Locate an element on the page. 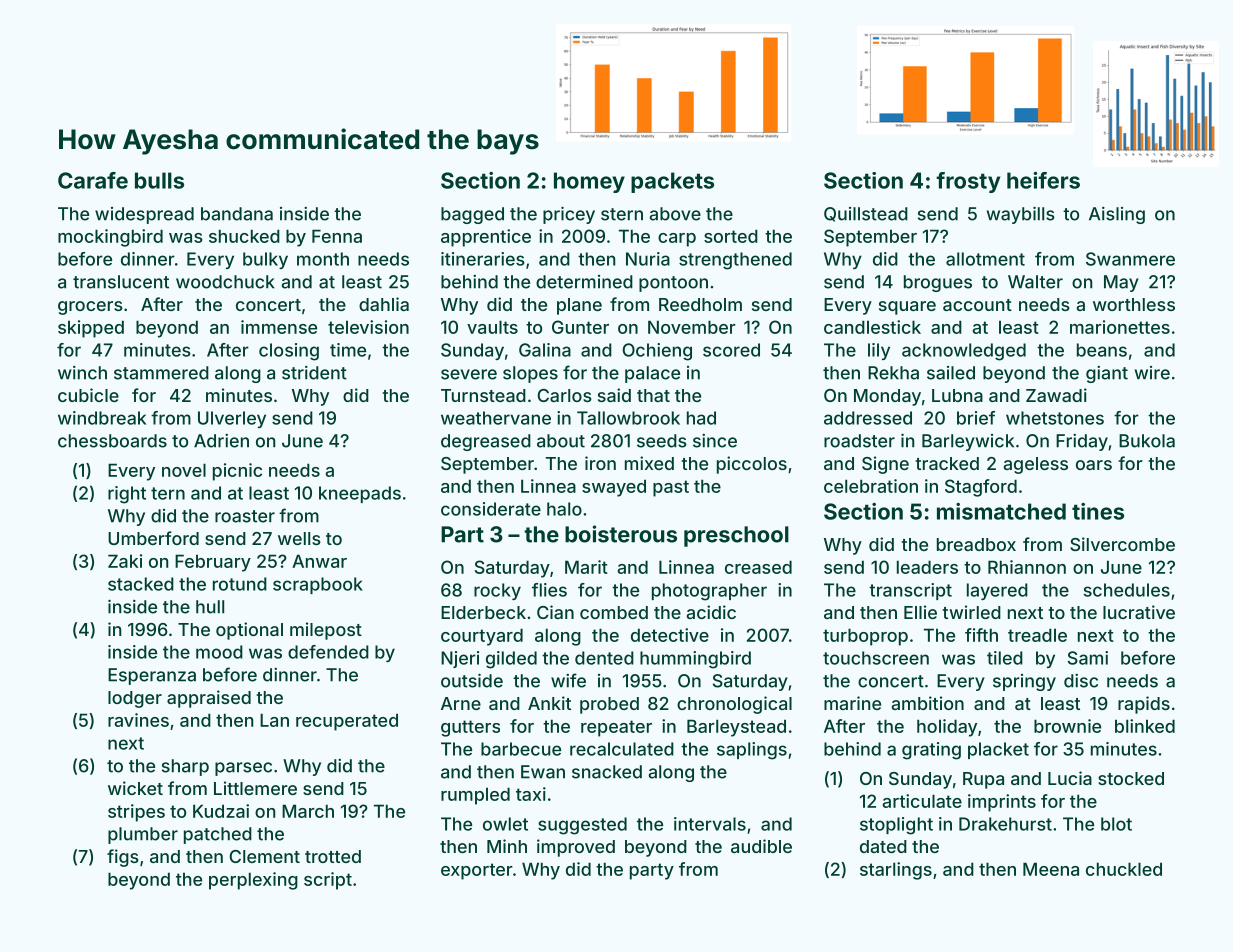 The height and width of the page is (952, 1233). chessboards is located at coordinates (112, 441).
